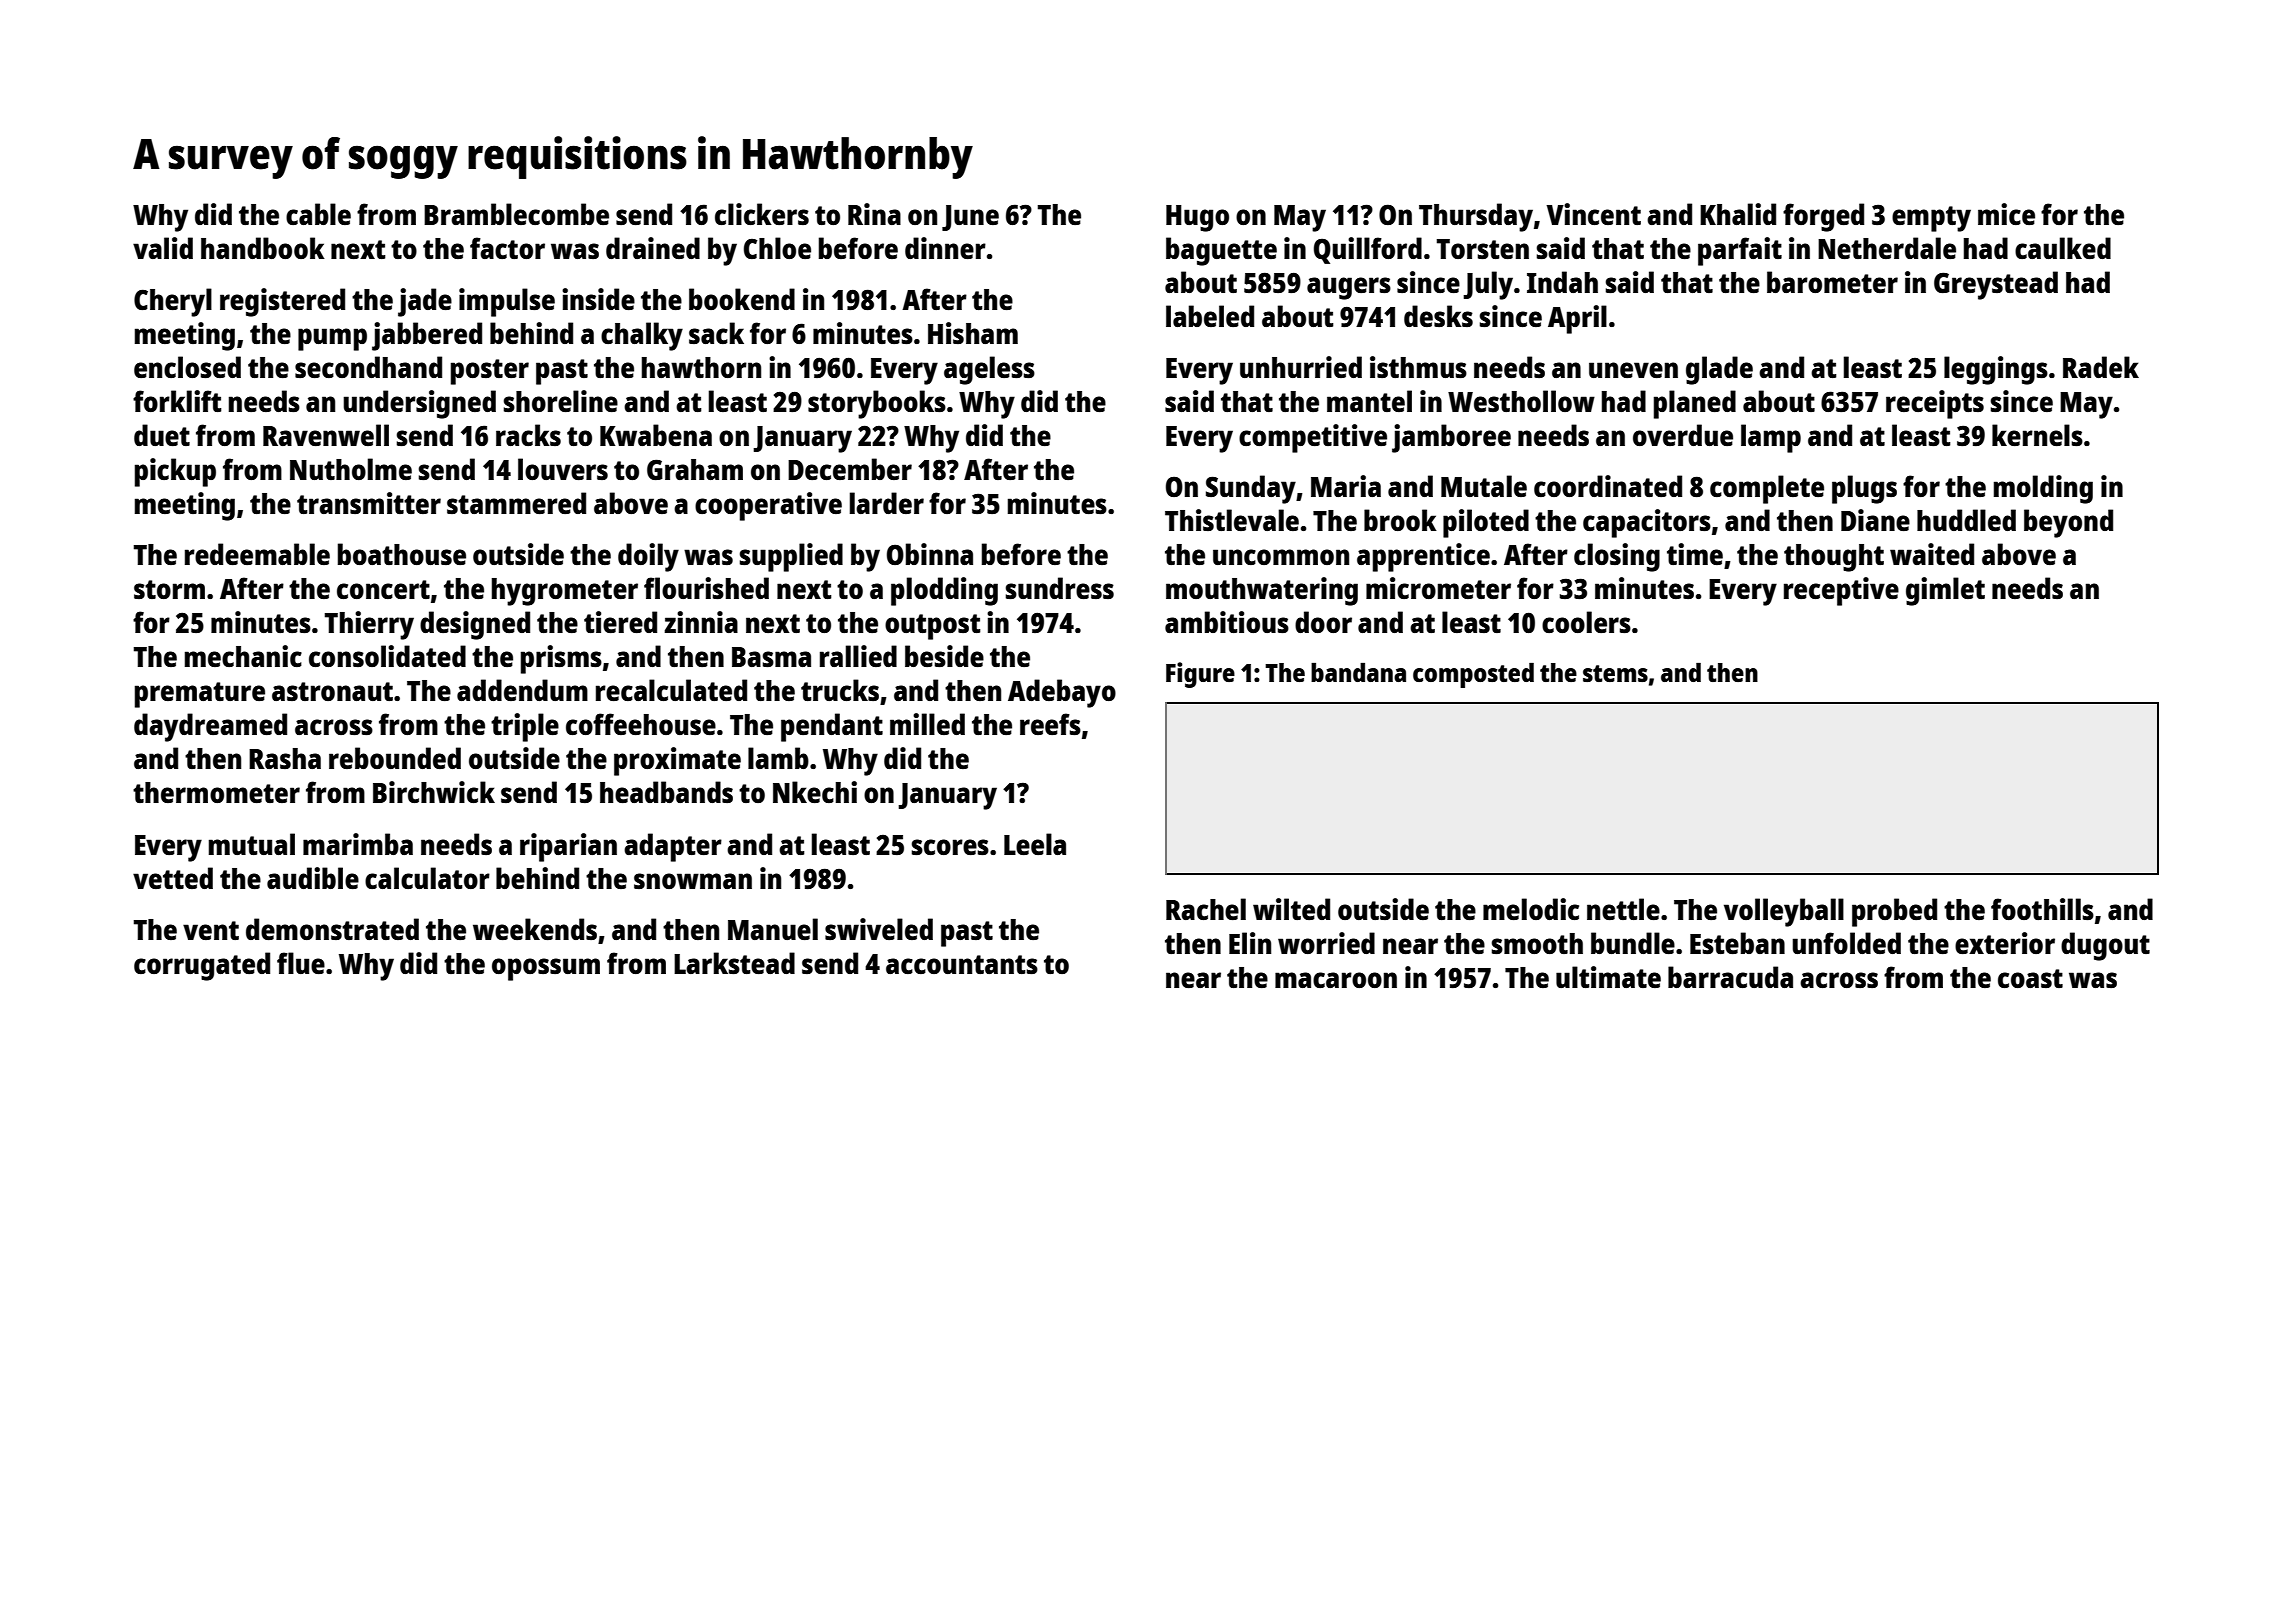 The width and height of the document is (2292, 1620). What do you see at coordinates (648, 557) in the document?
I see `doily` at bounding box center [648, 557].
